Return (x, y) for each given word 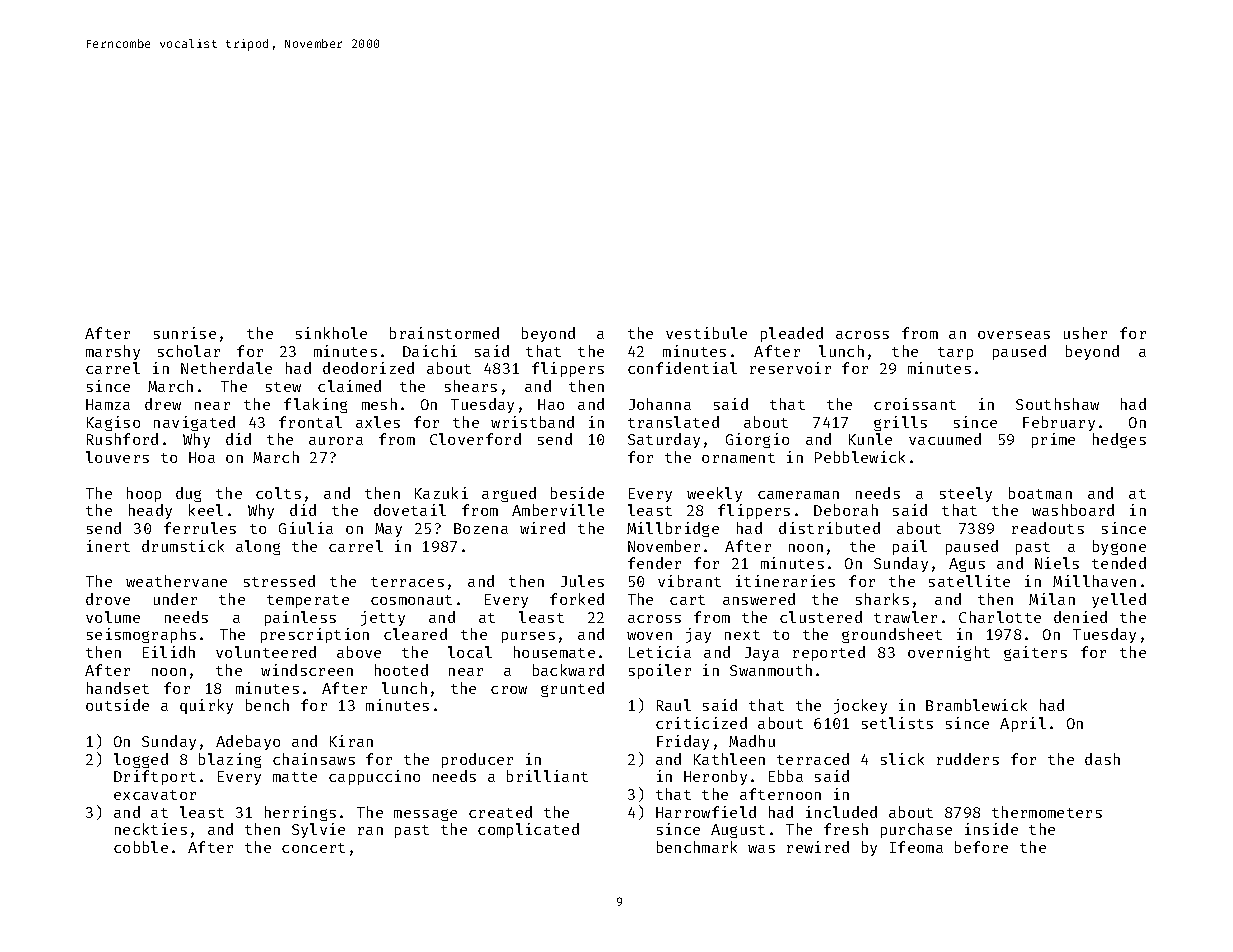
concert (313, 848)
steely (966, 494)
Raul (674, 705)
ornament (738, 458)
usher (1085, 333)
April (1023, 724)
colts (278, 493)
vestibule (706, 333)
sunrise (185, 333)
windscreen (307, 670)
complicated (528, 830)
